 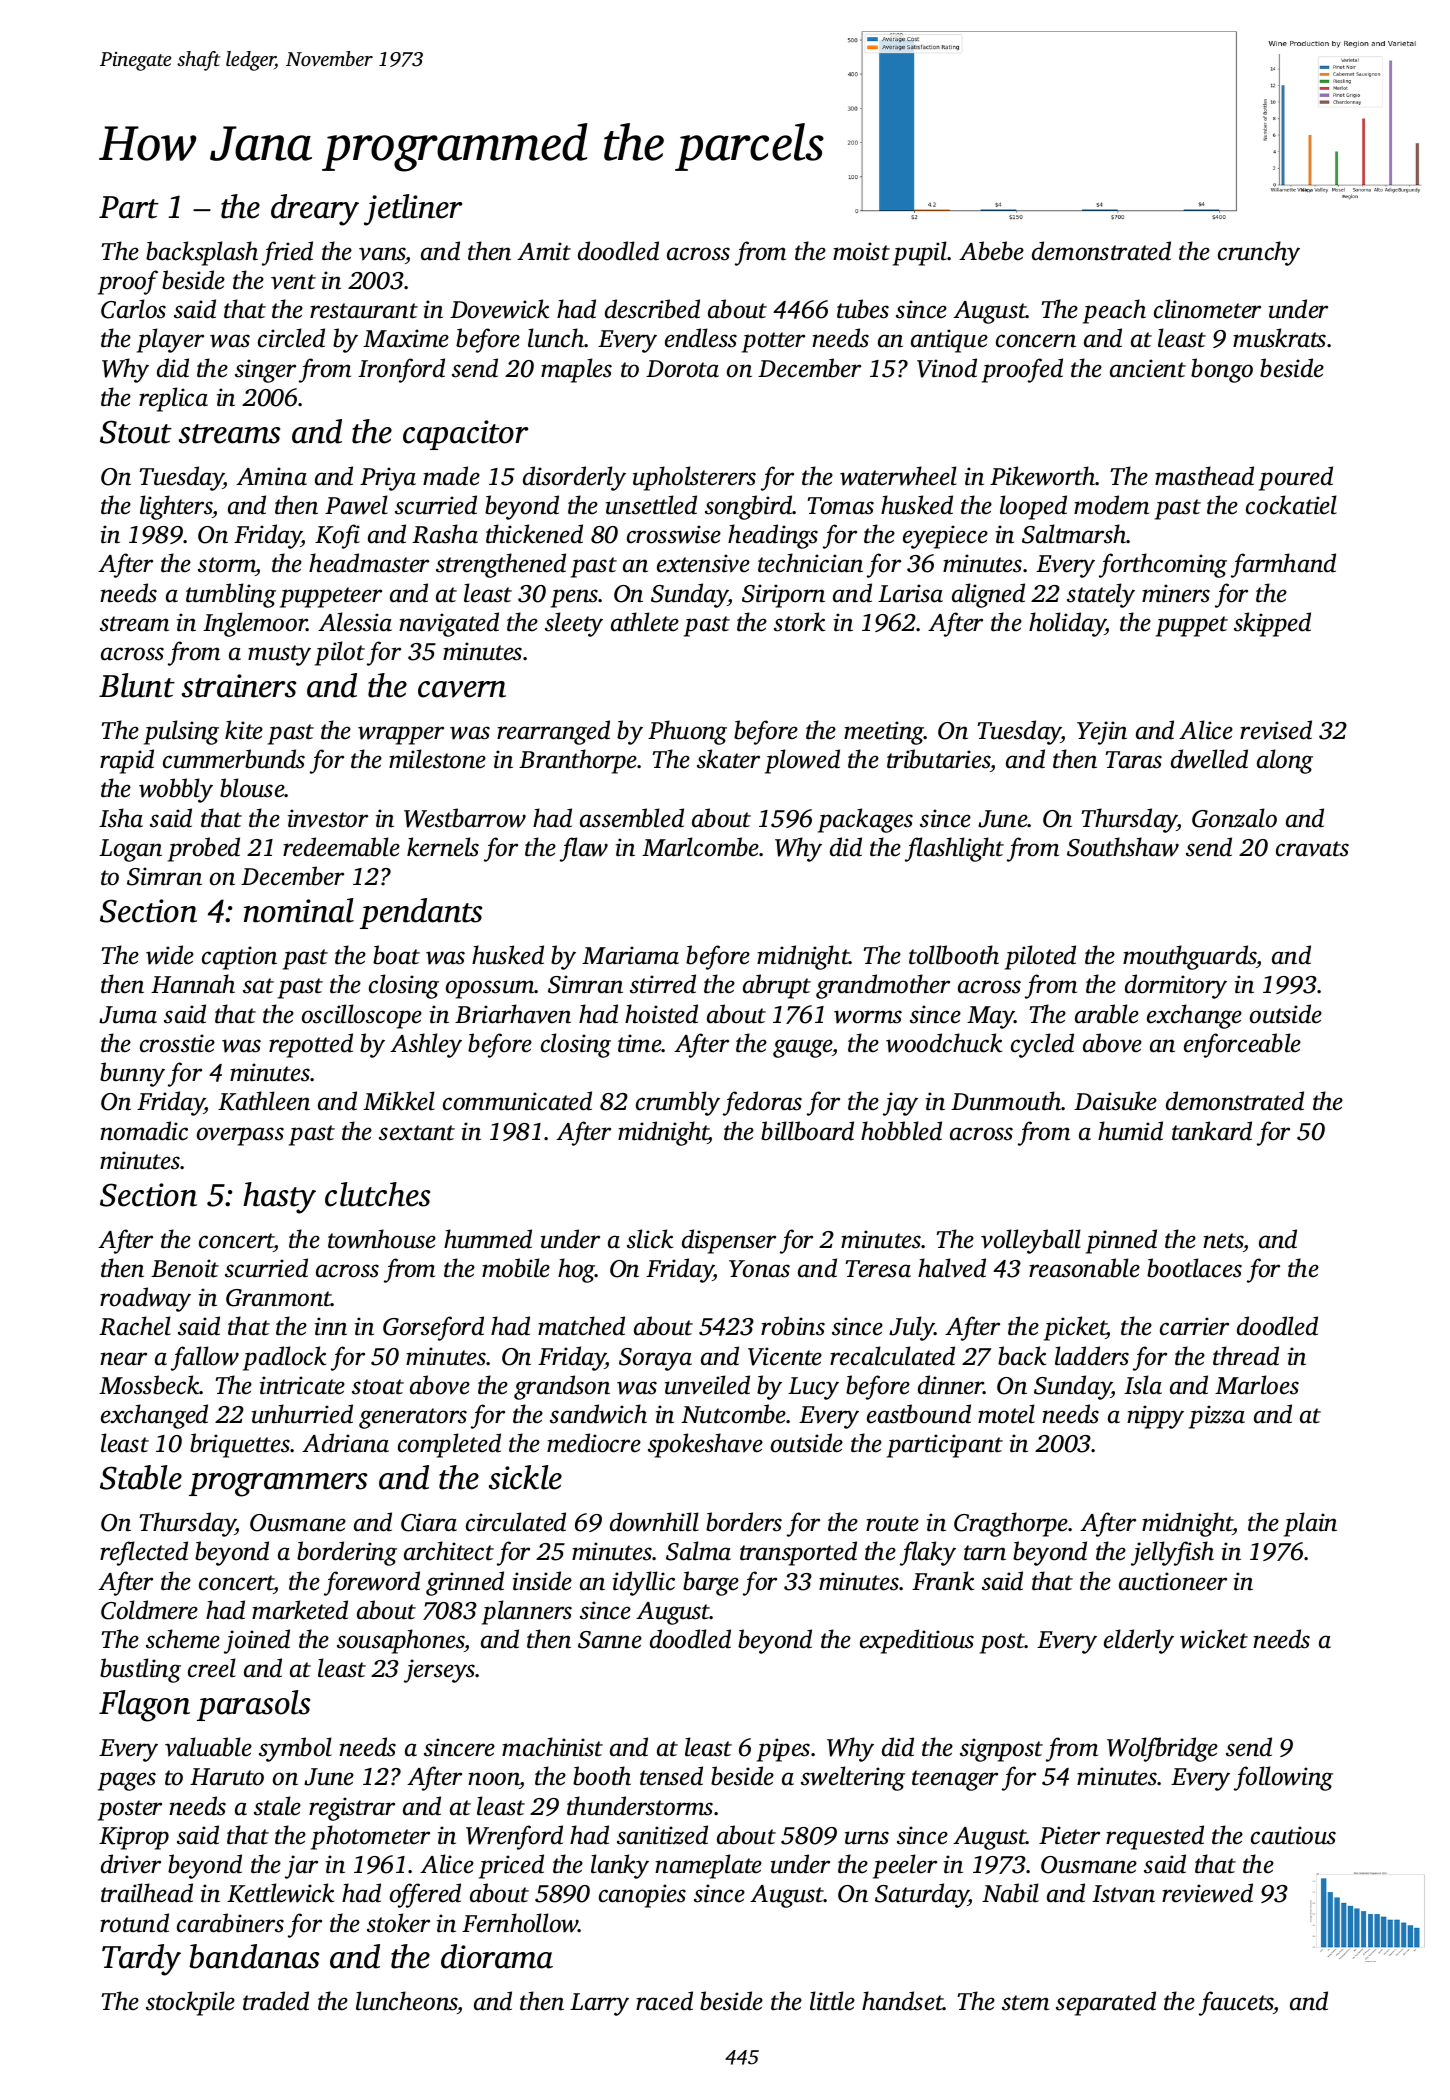 What do you see at coordinates (131, 1864) in the screenshot?
I see `driver` at bounding box center [131, 1864].
